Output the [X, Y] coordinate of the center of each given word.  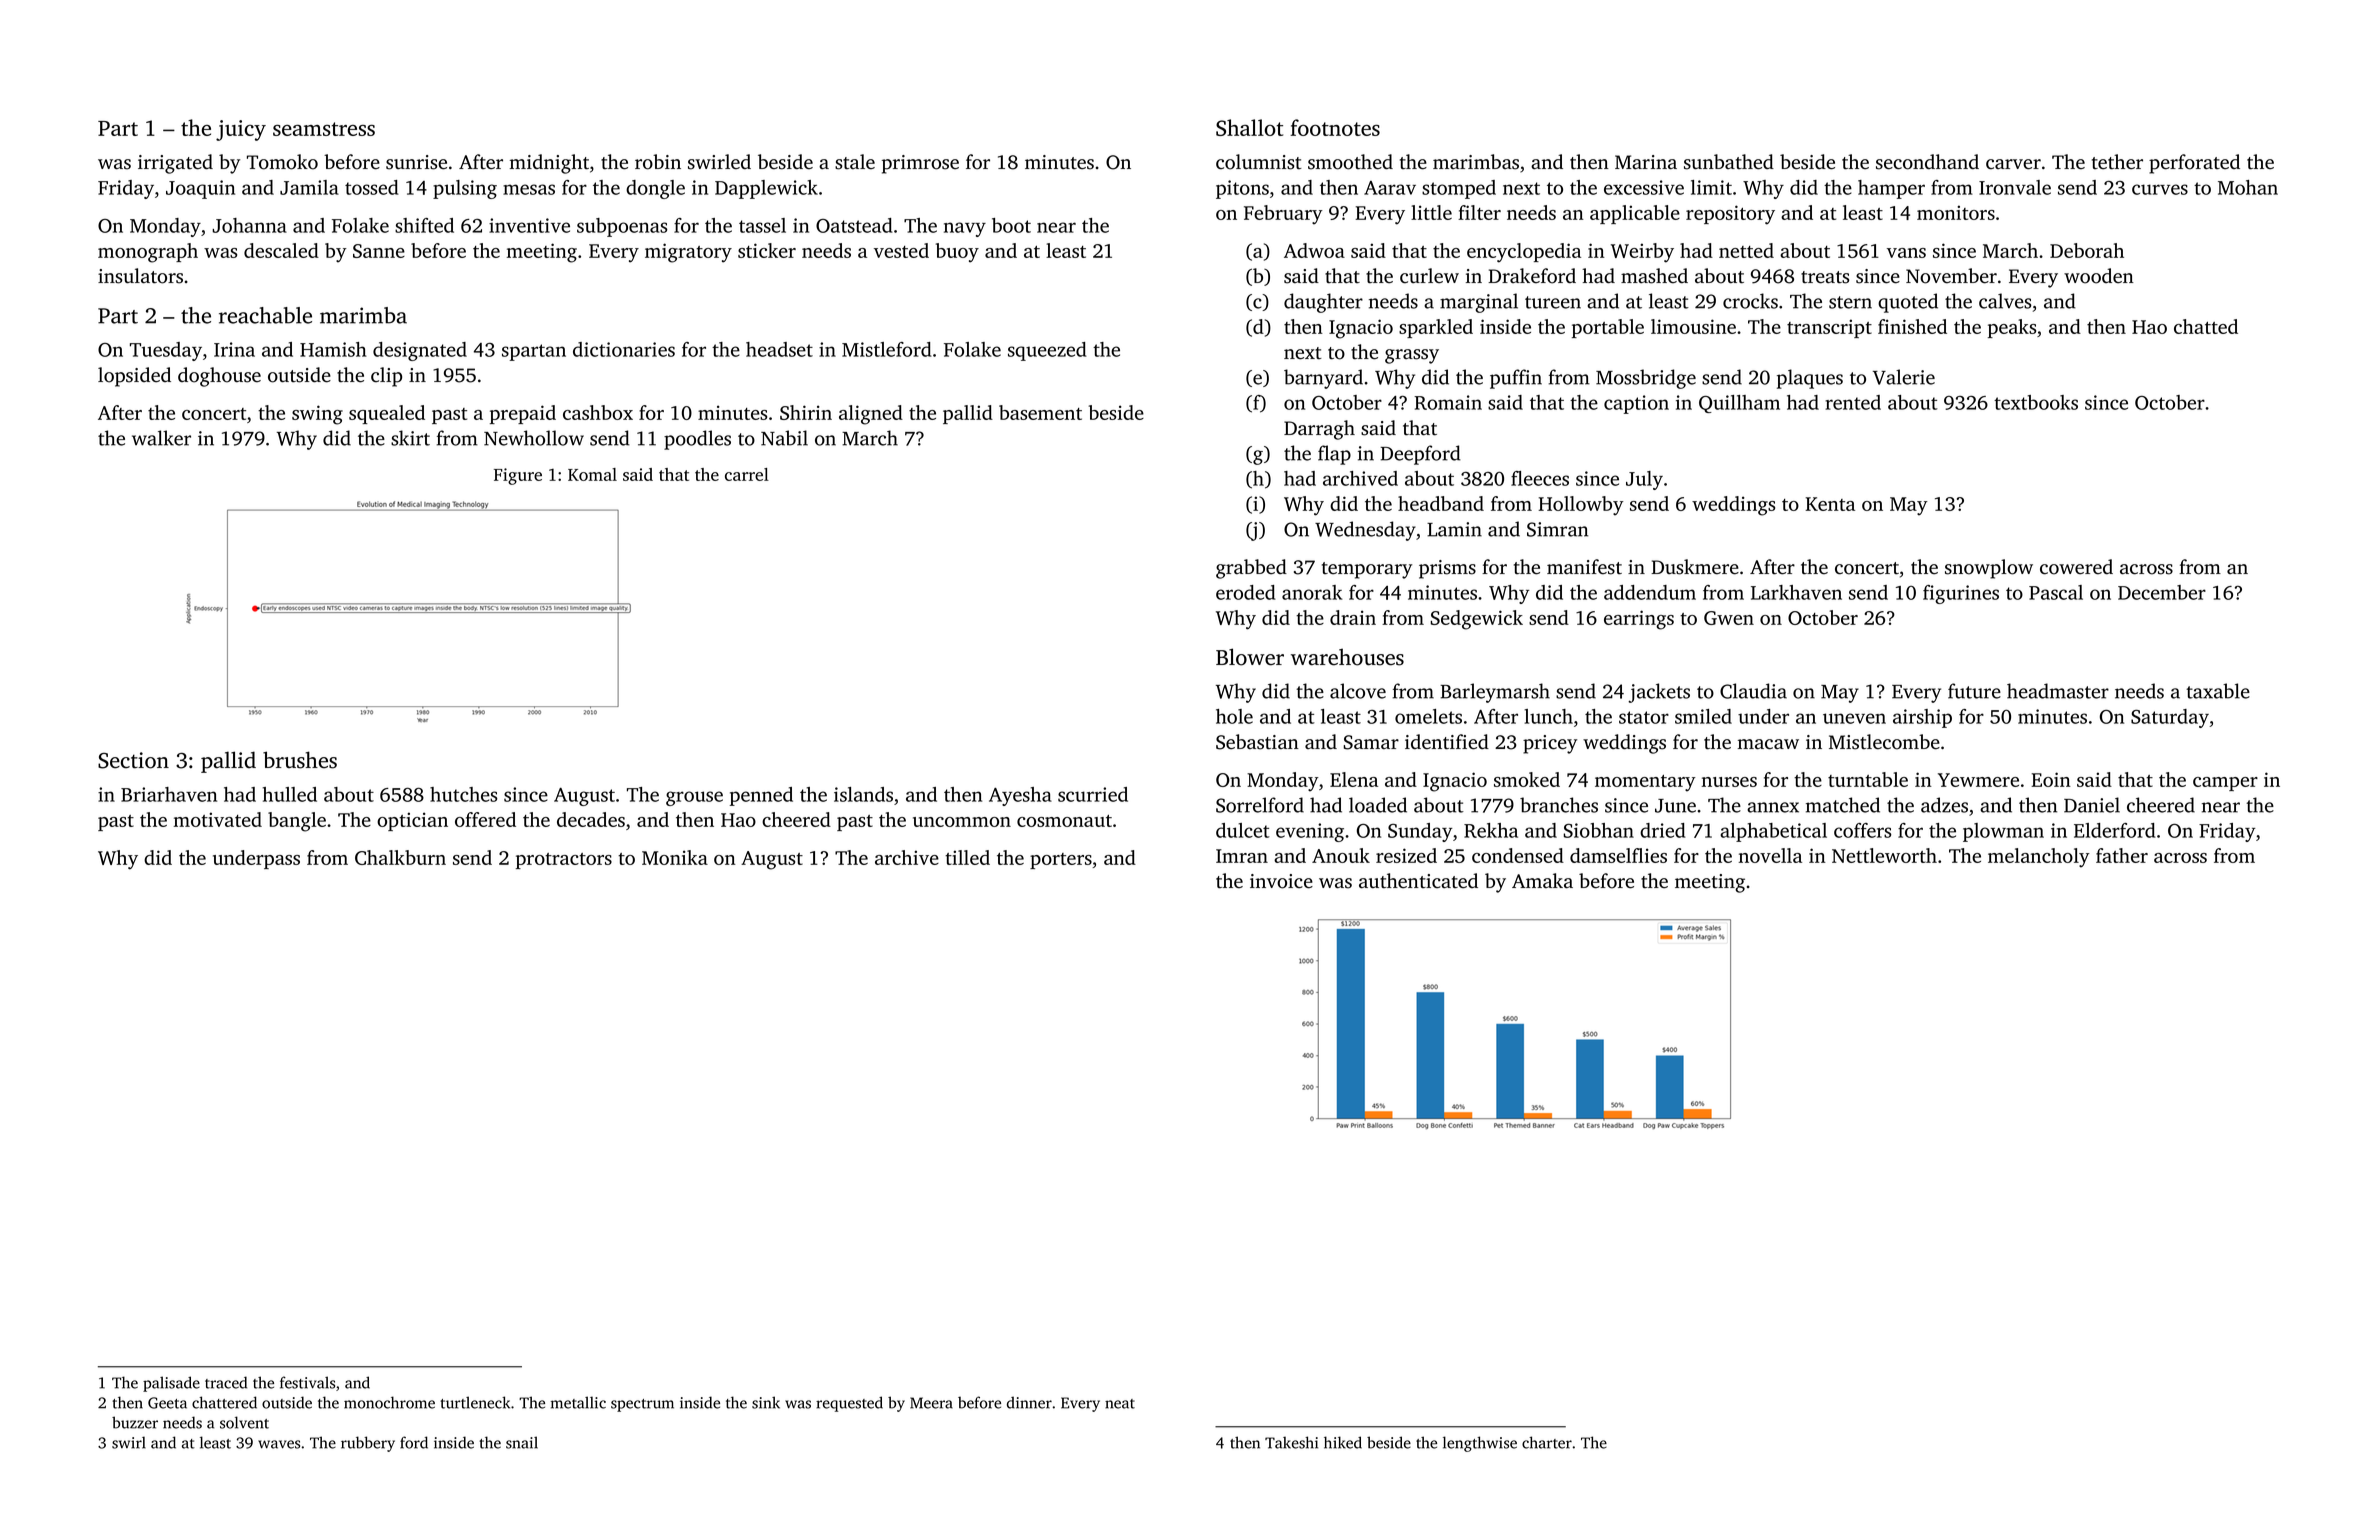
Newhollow [534, 438]
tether [2117, 162]
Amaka [1542, 880]
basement [1040, 412]
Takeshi [1291, 1442]
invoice [1281, 881]
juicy [241, 130]
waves [279, 1444]
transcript [1829, 328]
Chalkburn [400, 857]
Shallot [1249, 127]
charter [1547, 1442]
